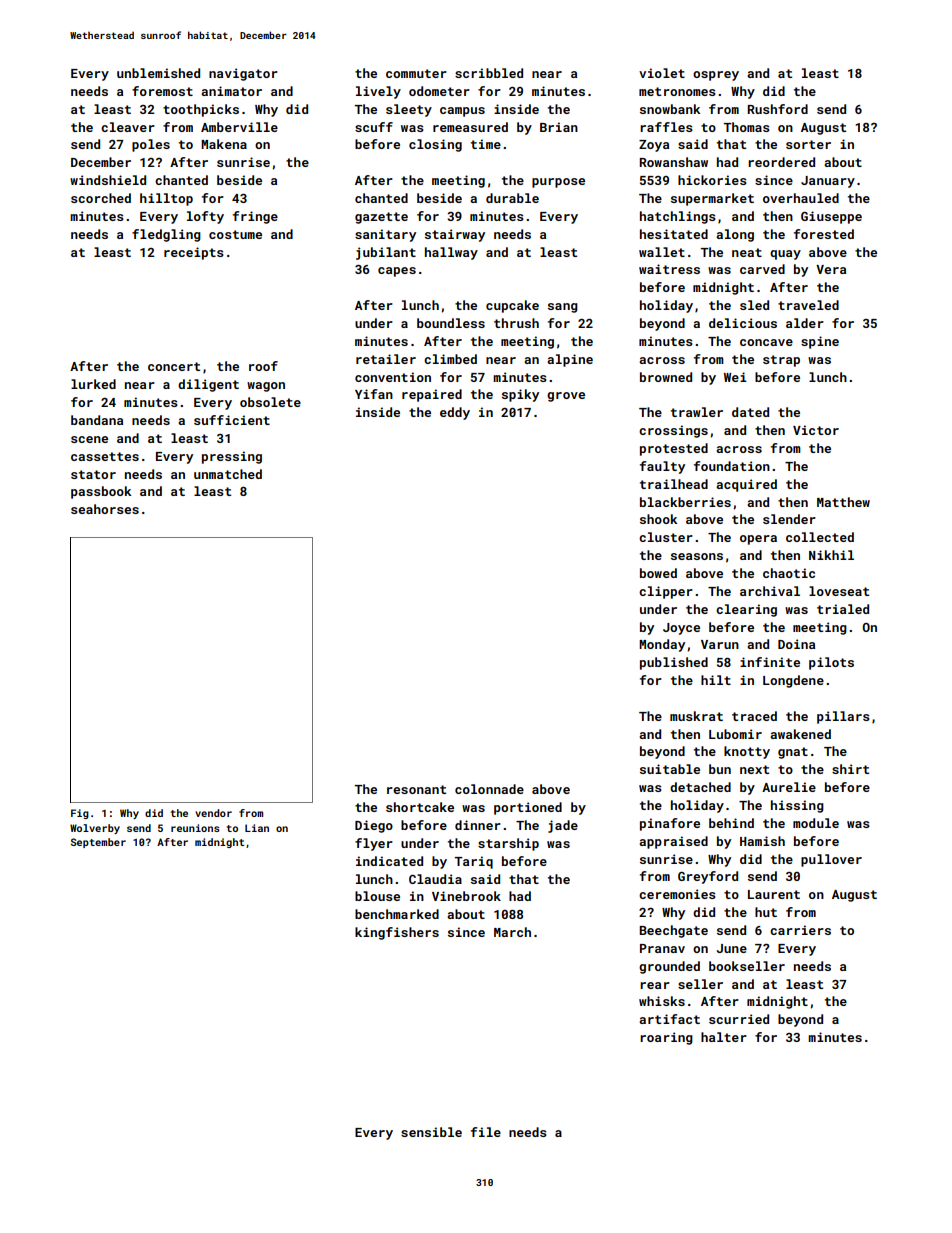  Describe the element at coordinates (158, 73) in the screenshot. I see `unblemished` at that location.
